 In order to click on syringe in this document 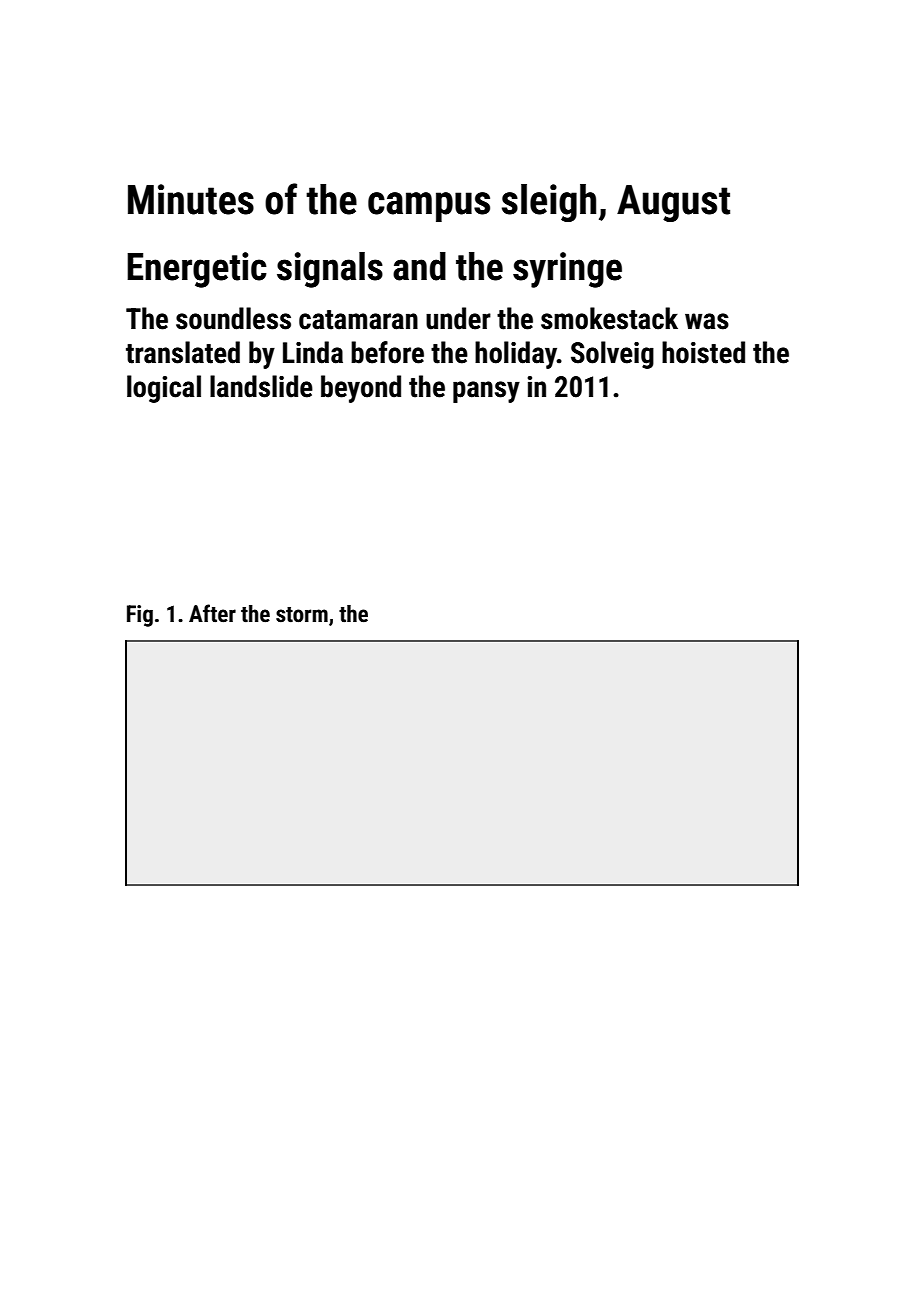, I will do `click(567, 270)`.
